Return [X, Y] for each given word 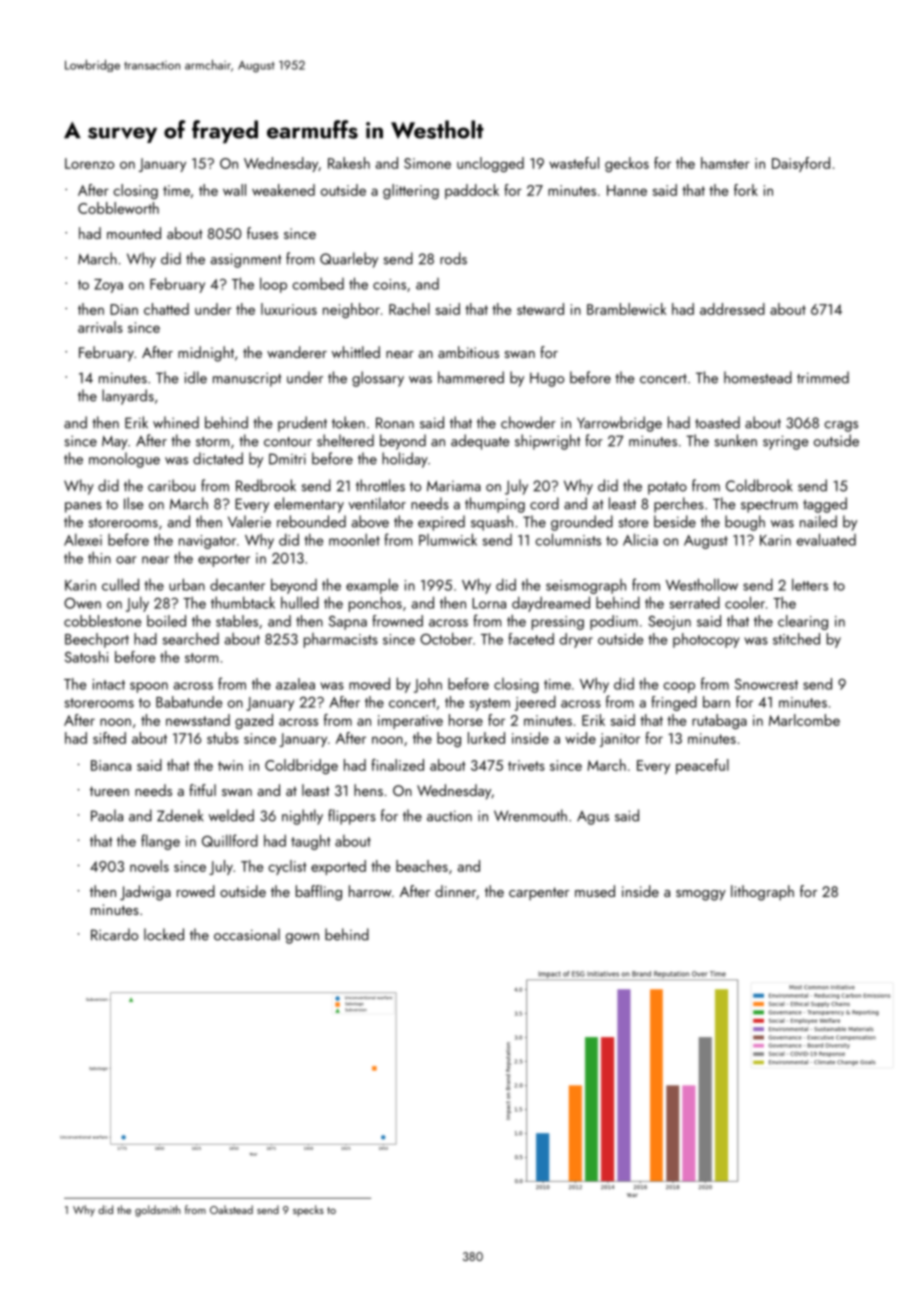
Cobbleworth [118, 208]
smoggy [701, 895]
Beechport [97, 640]
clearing [803, 622]
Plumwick [448, 539]
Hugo [547, 379]
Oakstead [231, 1209]
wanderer [297, 352]
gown [302, 938]
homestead [758, 377]
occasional [247, 934]
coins [389, 284]
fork [746, 190]
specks [308, 1211]
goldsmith [158, 1211]
